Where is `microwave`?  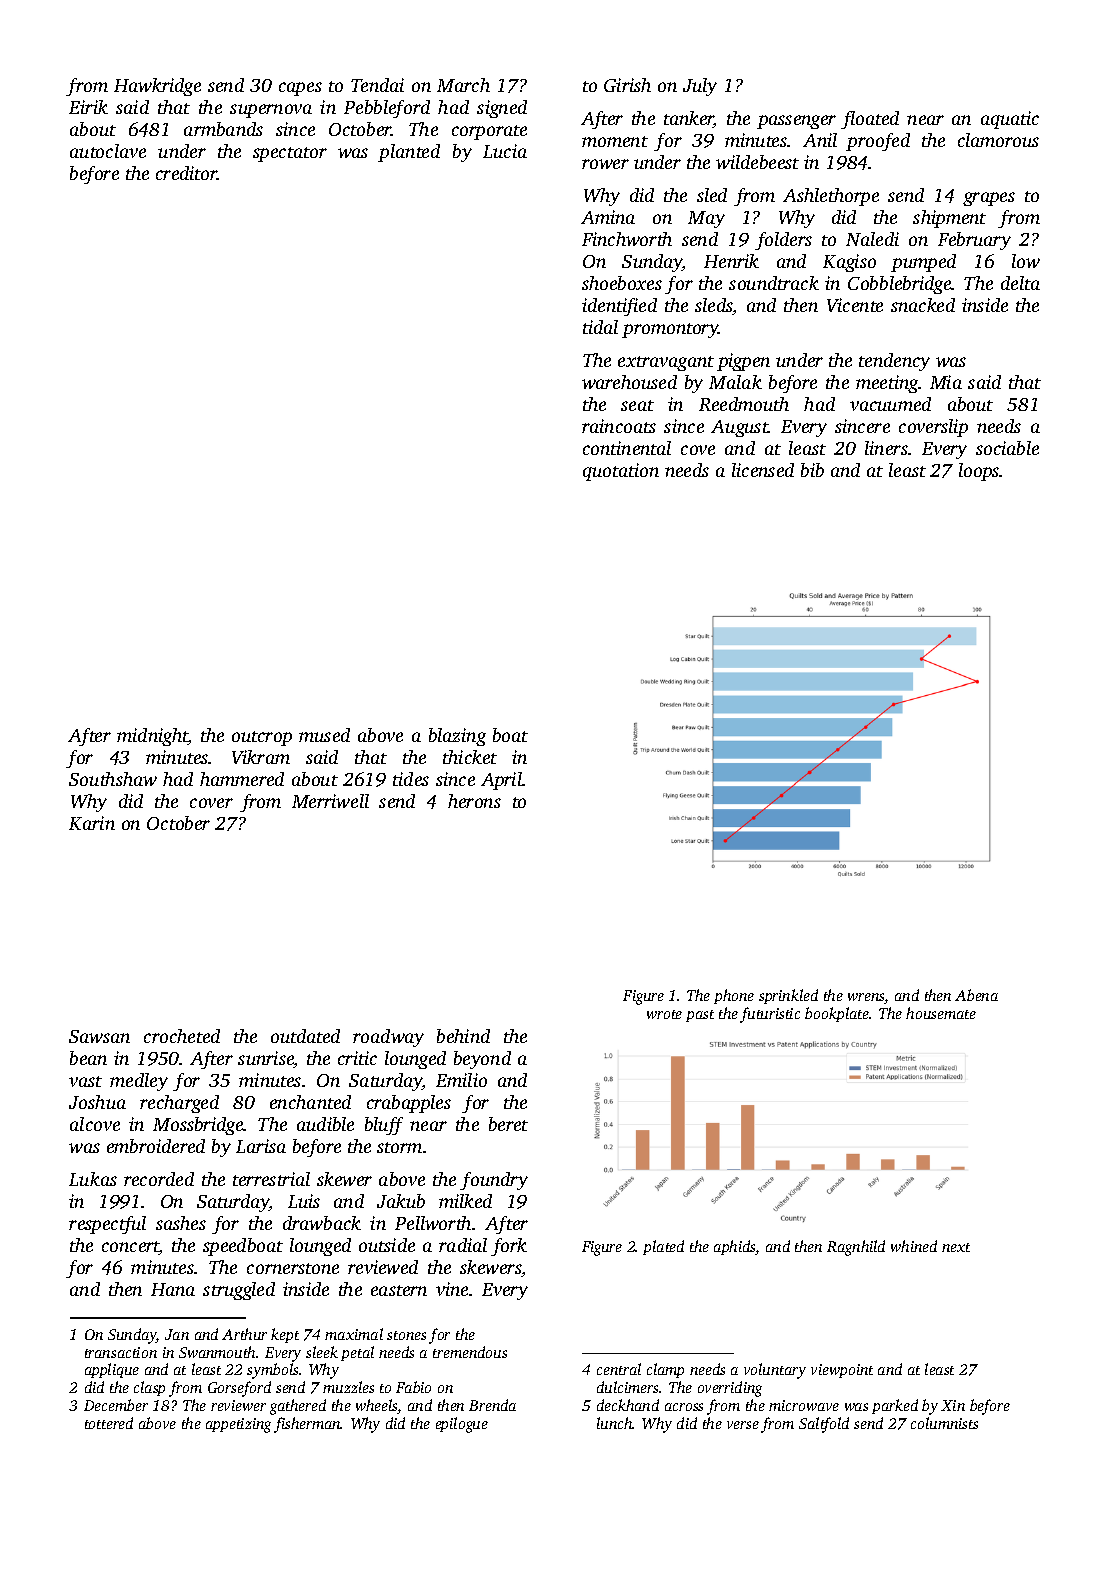 microwave is located at coordinates (804, 1405).
